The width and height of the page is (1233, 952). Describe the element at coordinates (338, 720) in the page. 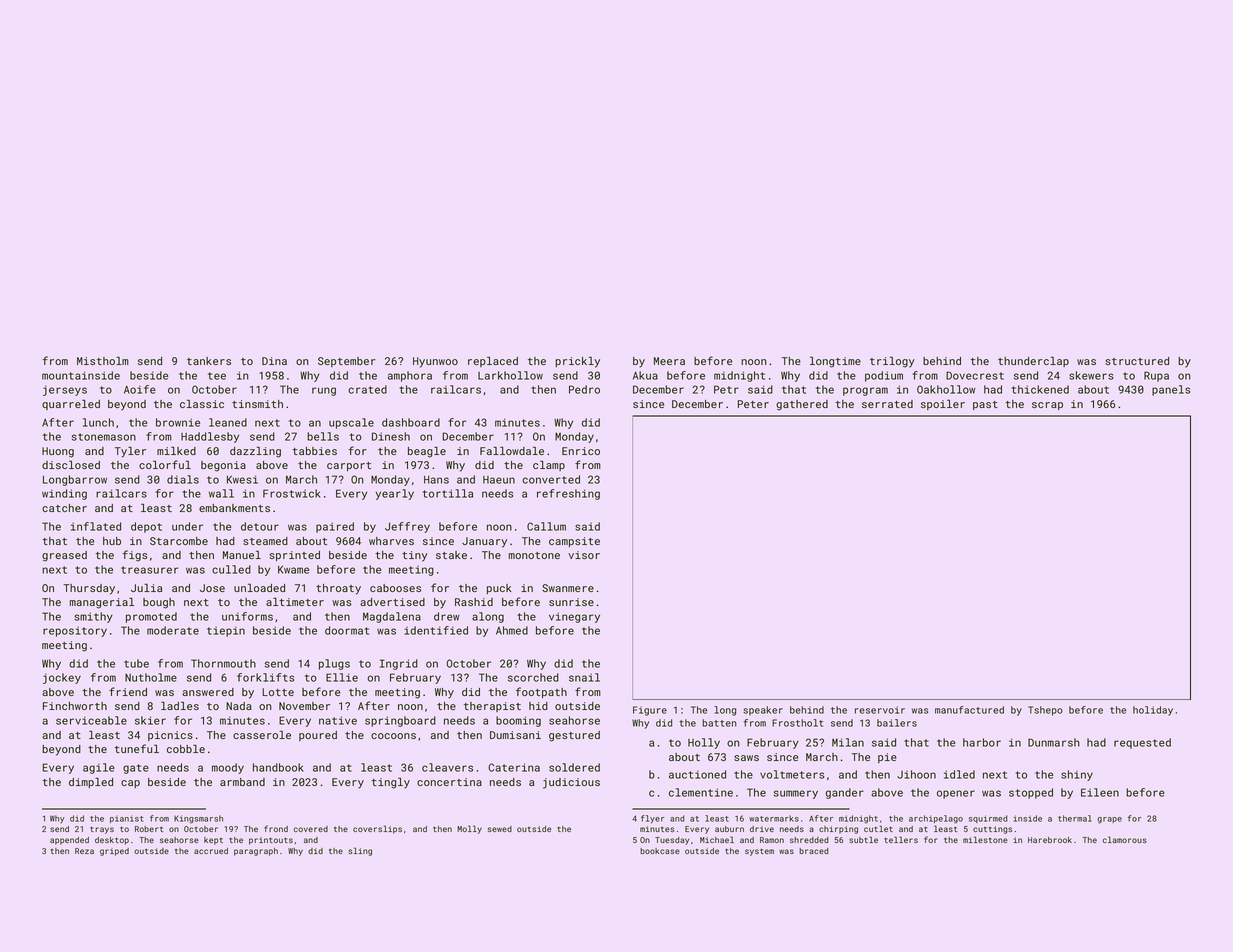

I see `native` at that location.
